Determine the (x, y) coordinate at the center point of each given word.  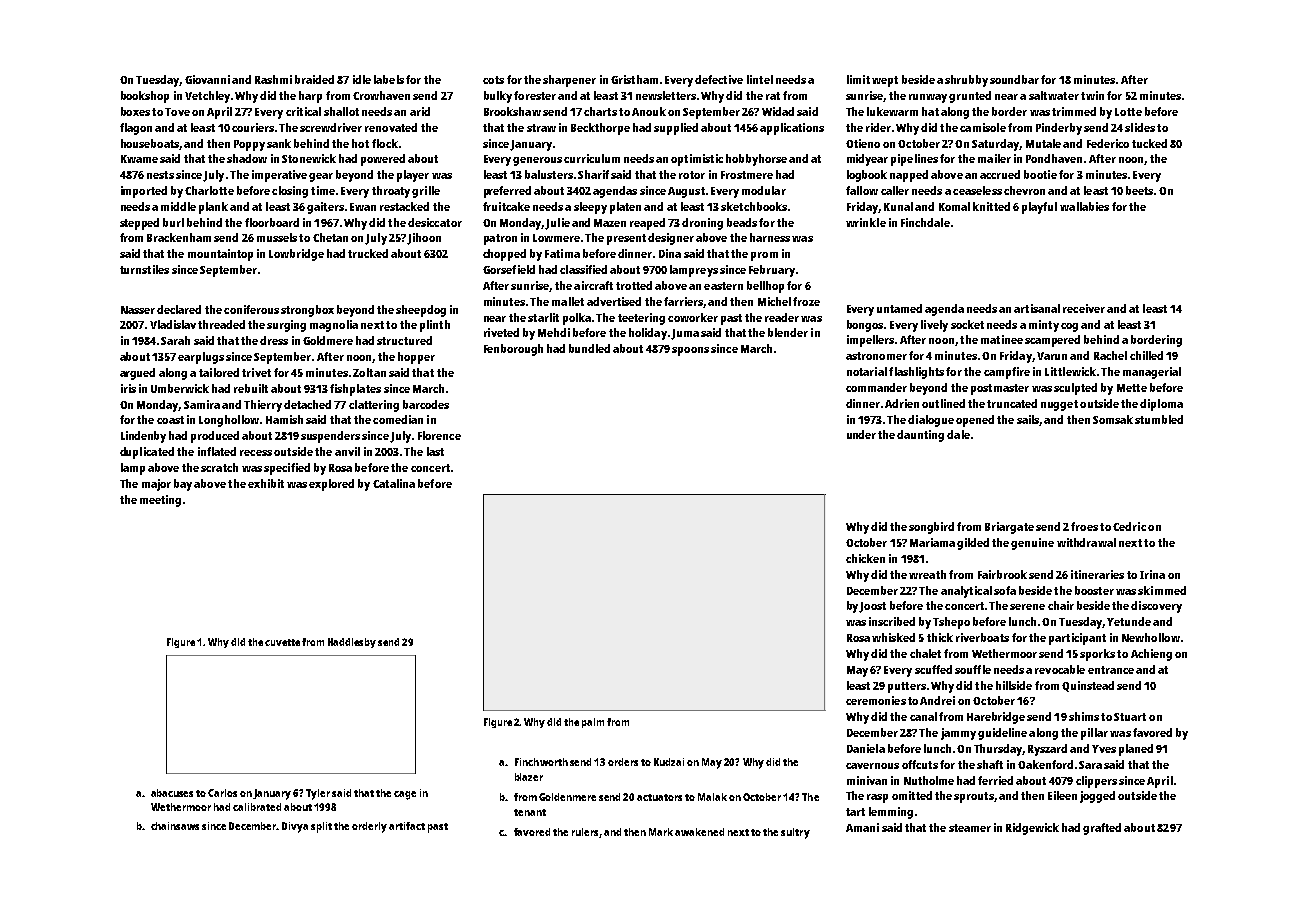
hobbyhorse (756, 160)
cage (405, 795)
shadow (247, 158)
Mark (661, 832)
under (861, 434)
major (156, 485)
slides (1140, 127)
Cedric (1129, 526)
